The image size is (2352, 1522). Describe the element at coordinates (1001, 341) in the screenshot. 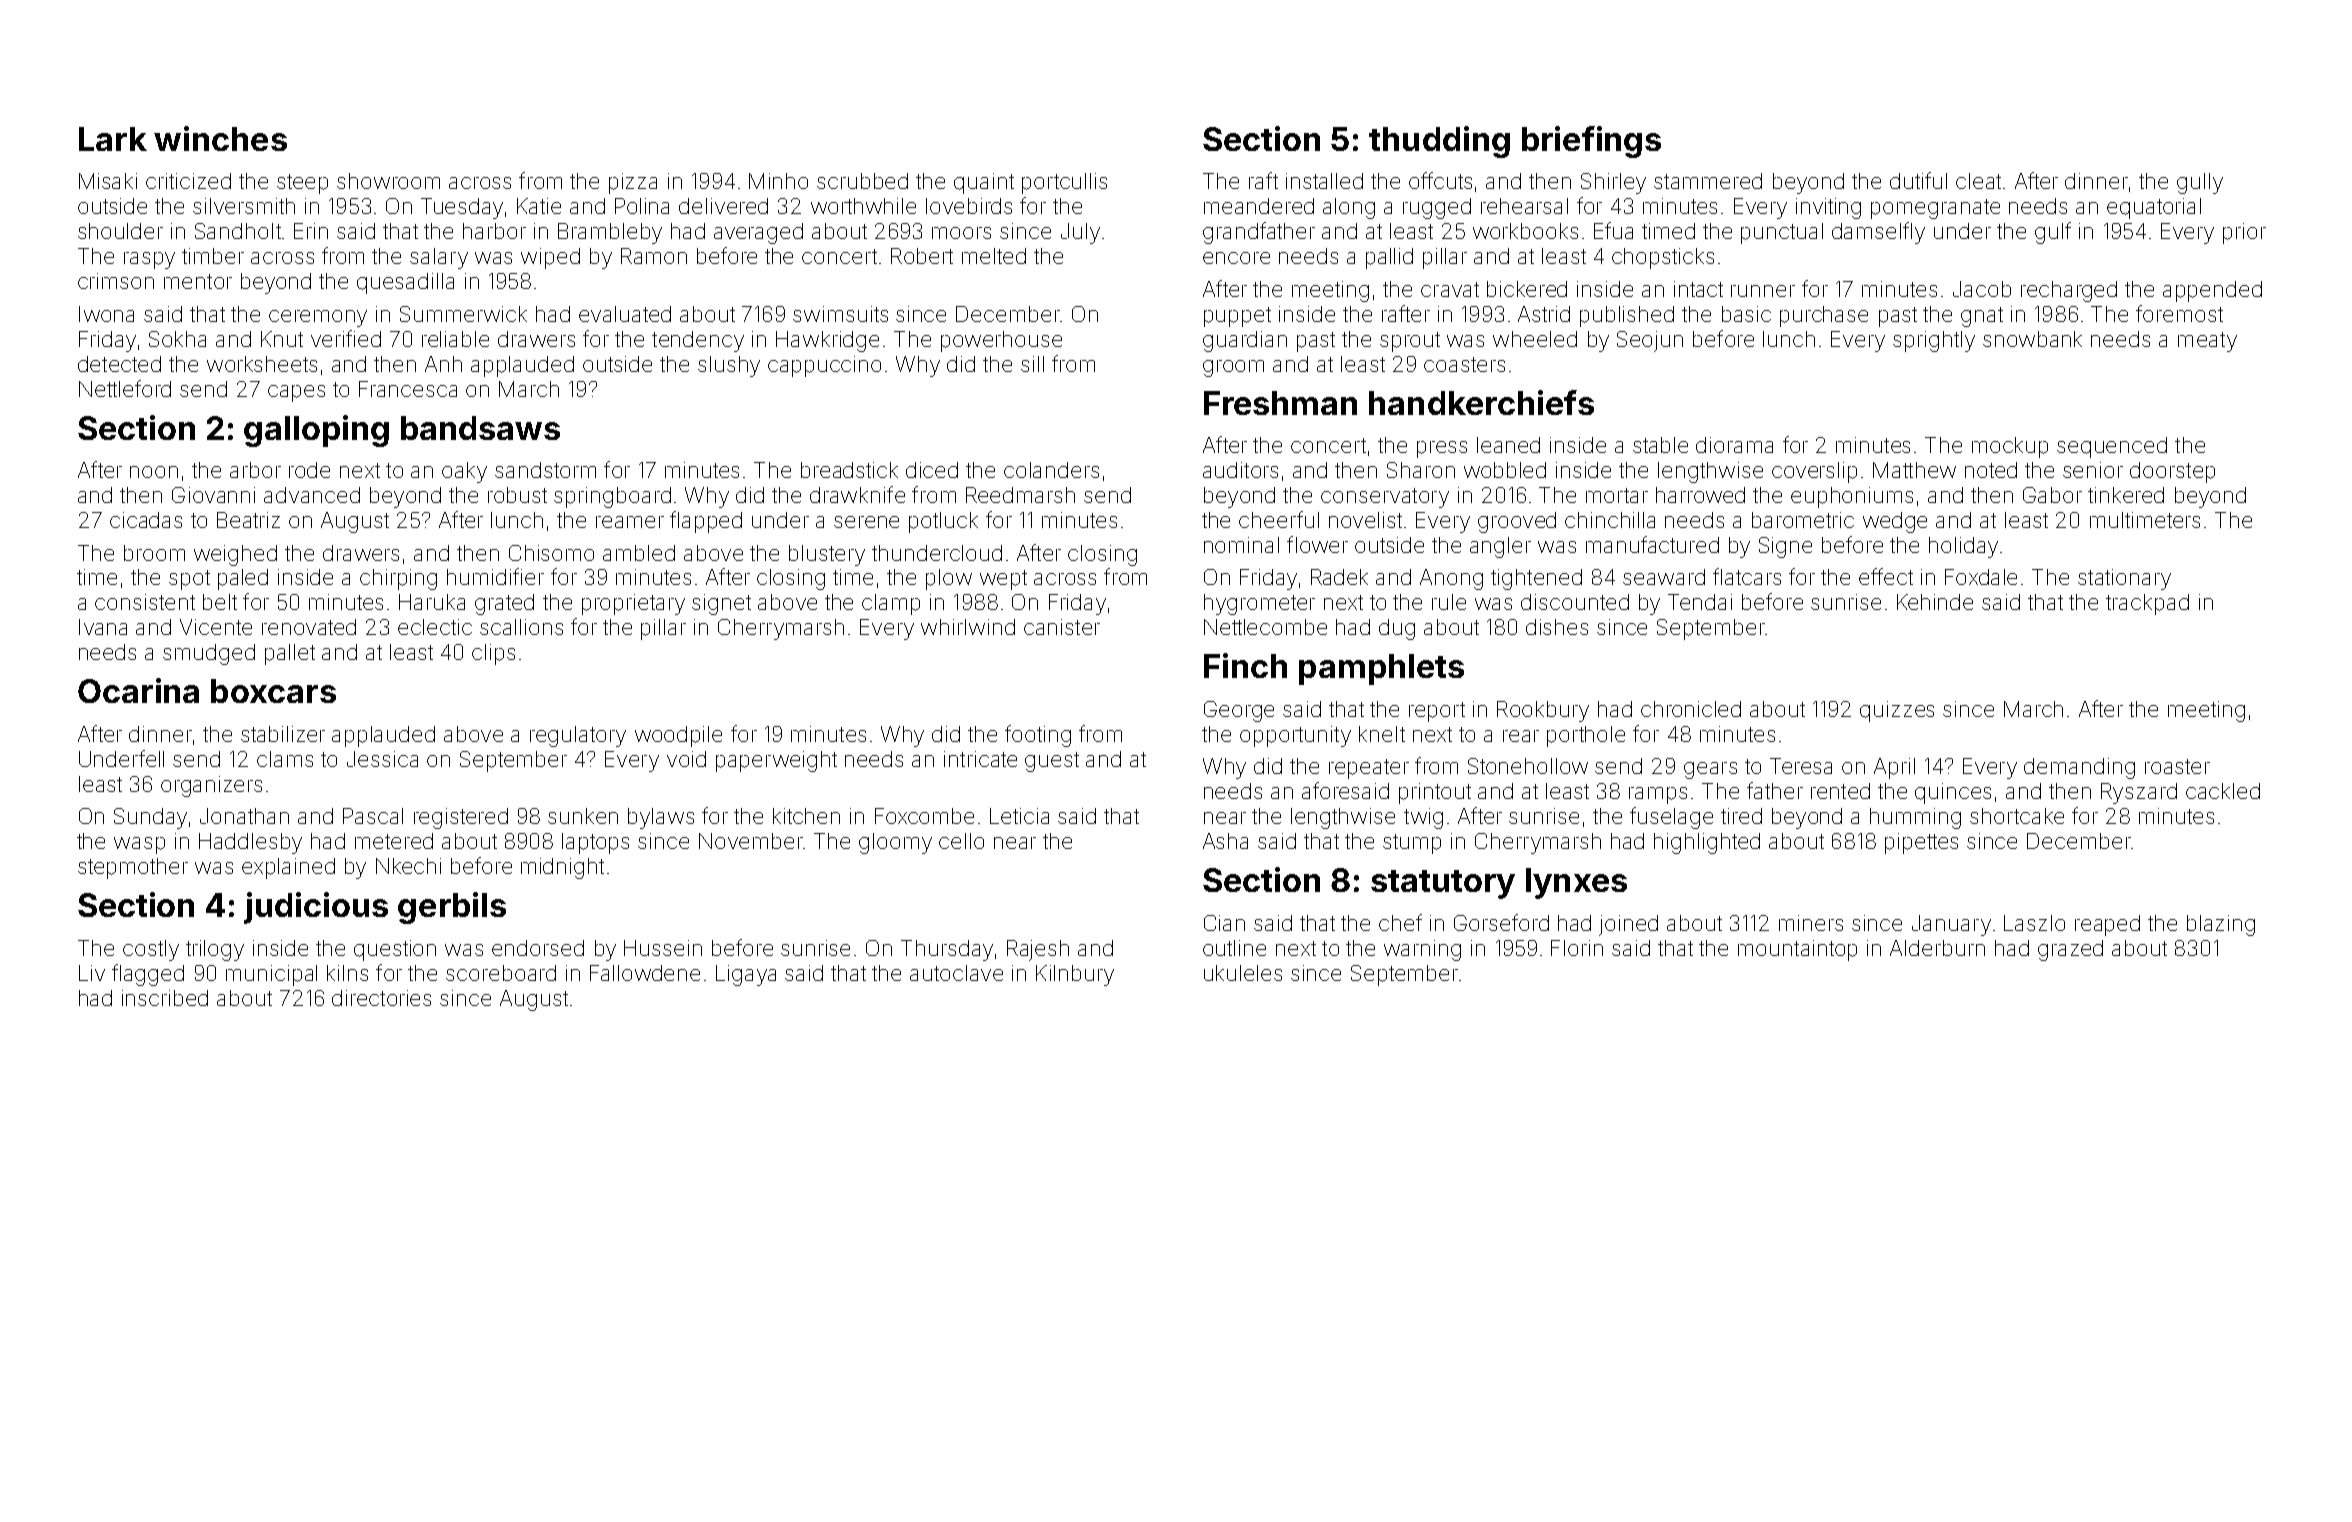

I see `powerhouse` at that location.
